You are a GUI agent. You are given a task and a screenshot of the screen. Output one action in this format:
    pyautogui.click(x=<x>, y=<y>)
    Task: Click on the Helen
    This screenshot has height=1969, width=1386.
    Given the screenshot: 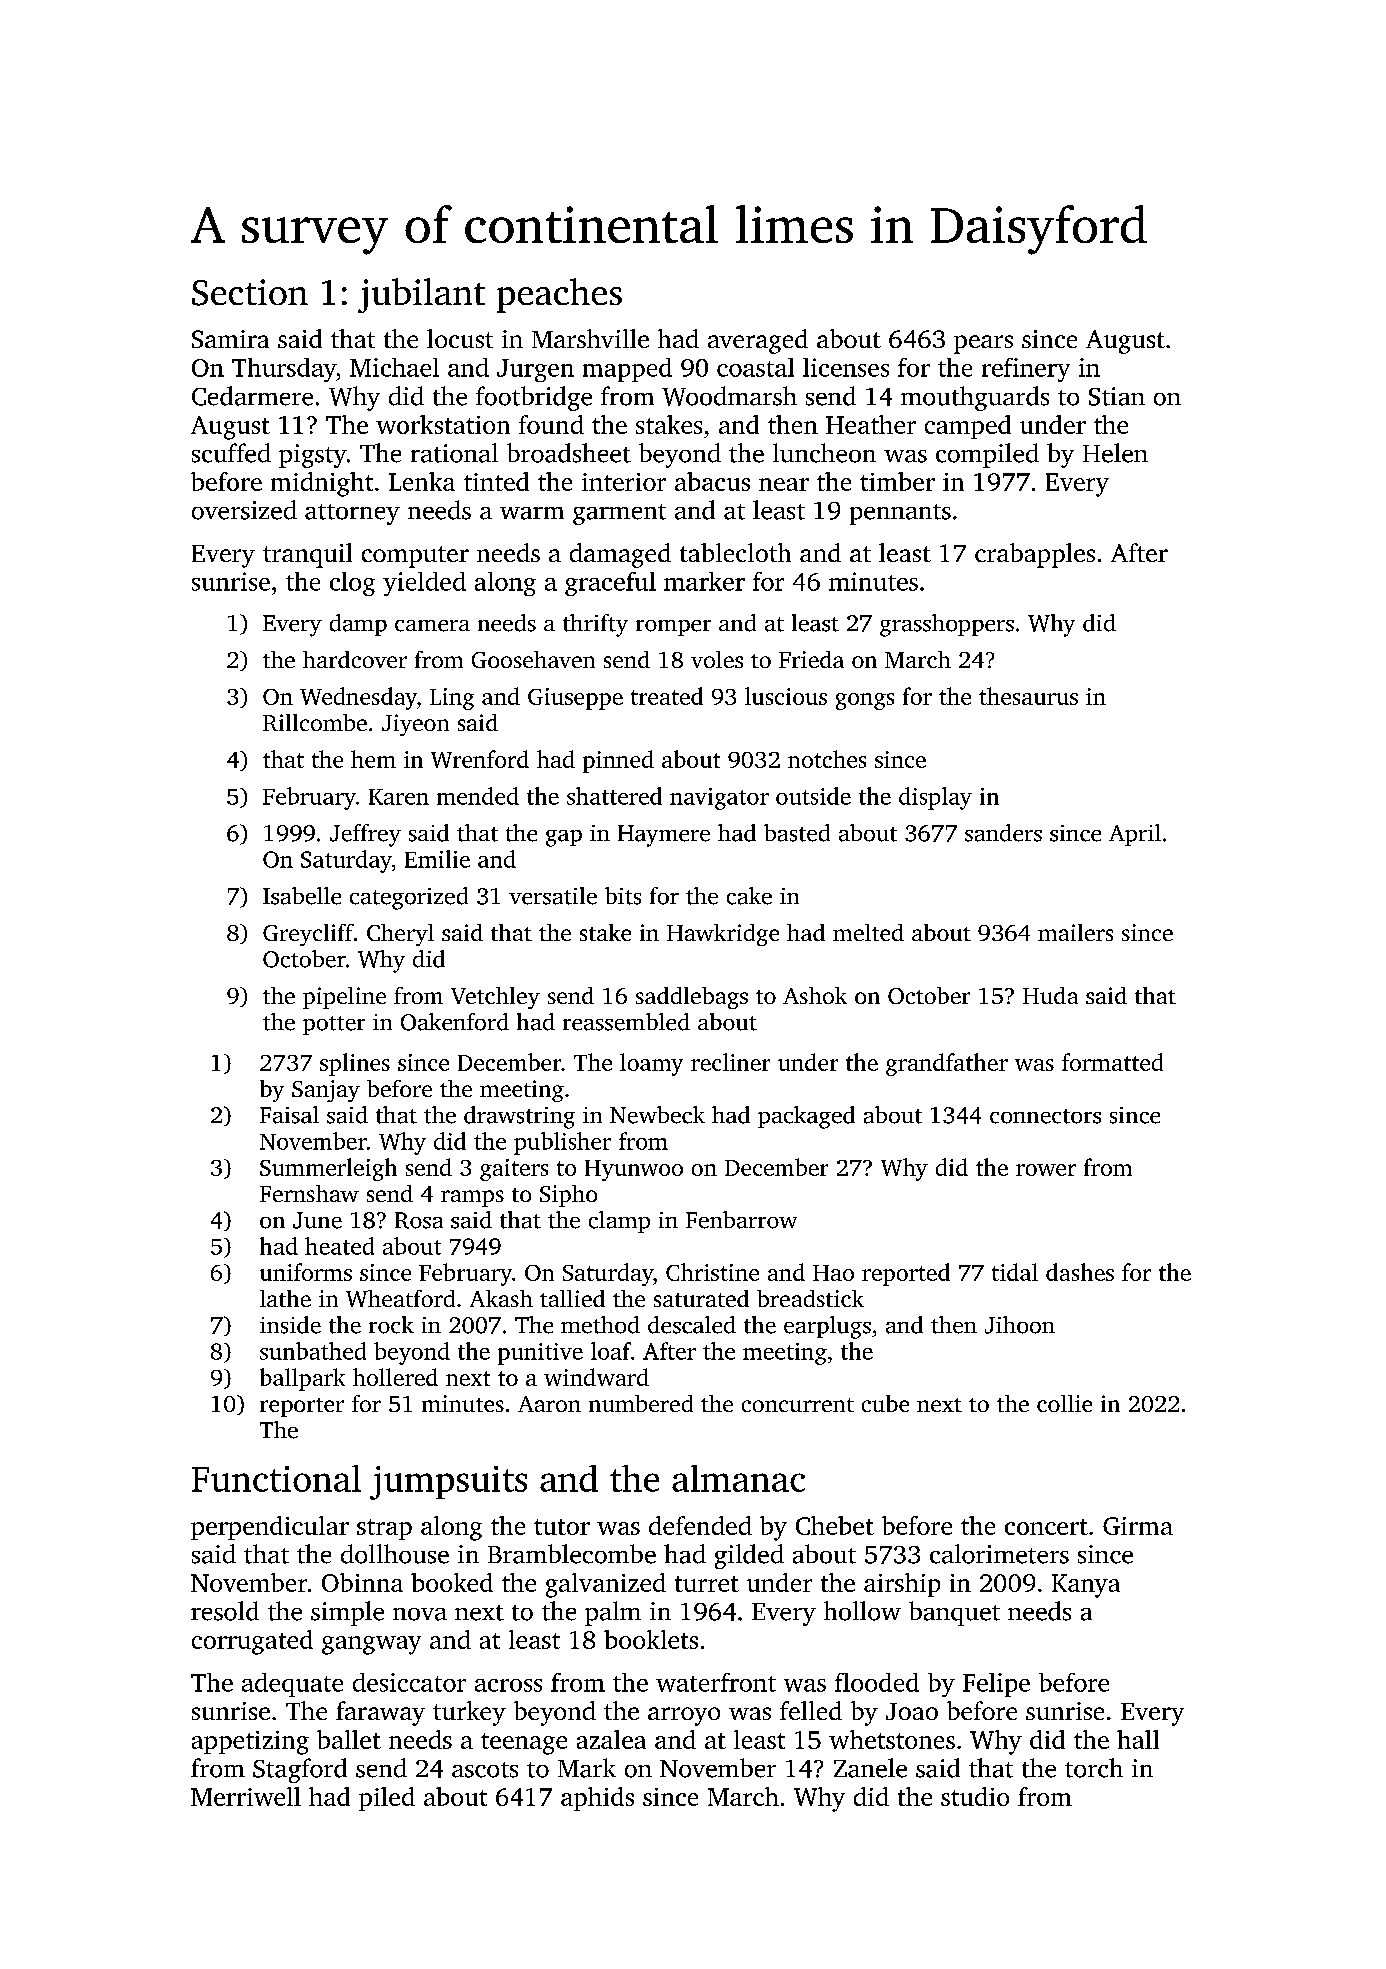 What is the action you would take?
    pyautogui.click(x=1115, y=453)
